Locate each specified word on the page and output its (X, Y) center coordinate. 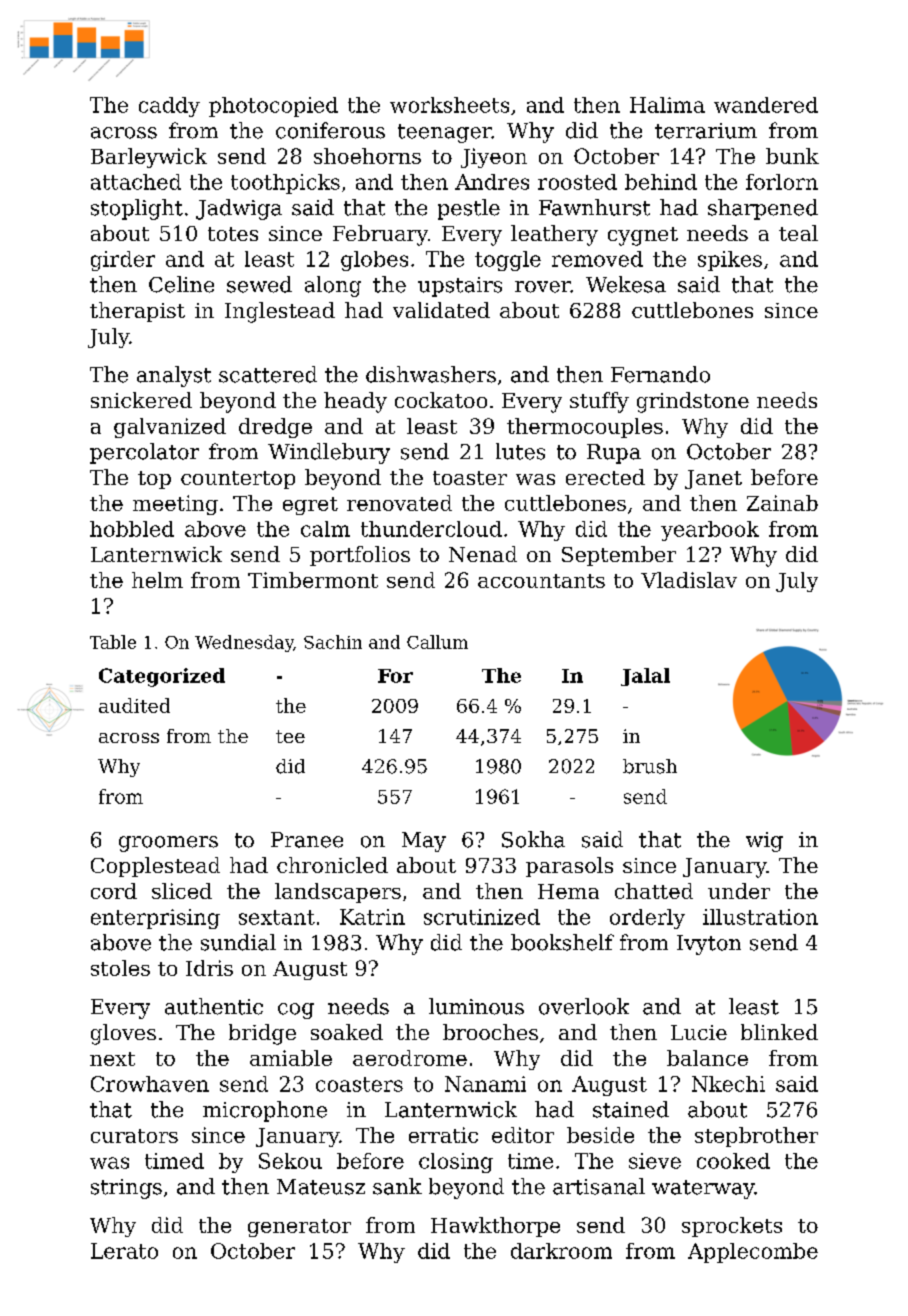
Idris (209, 968)
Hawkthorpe (495, 1227)
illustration (760, 917)
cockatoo (441, 400)
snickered (141, 400)
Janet (713, 479)
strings (126, 1189)
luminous (476, 1006)
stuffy (599, 402)
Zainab (782, 503)
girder (123, 261)
